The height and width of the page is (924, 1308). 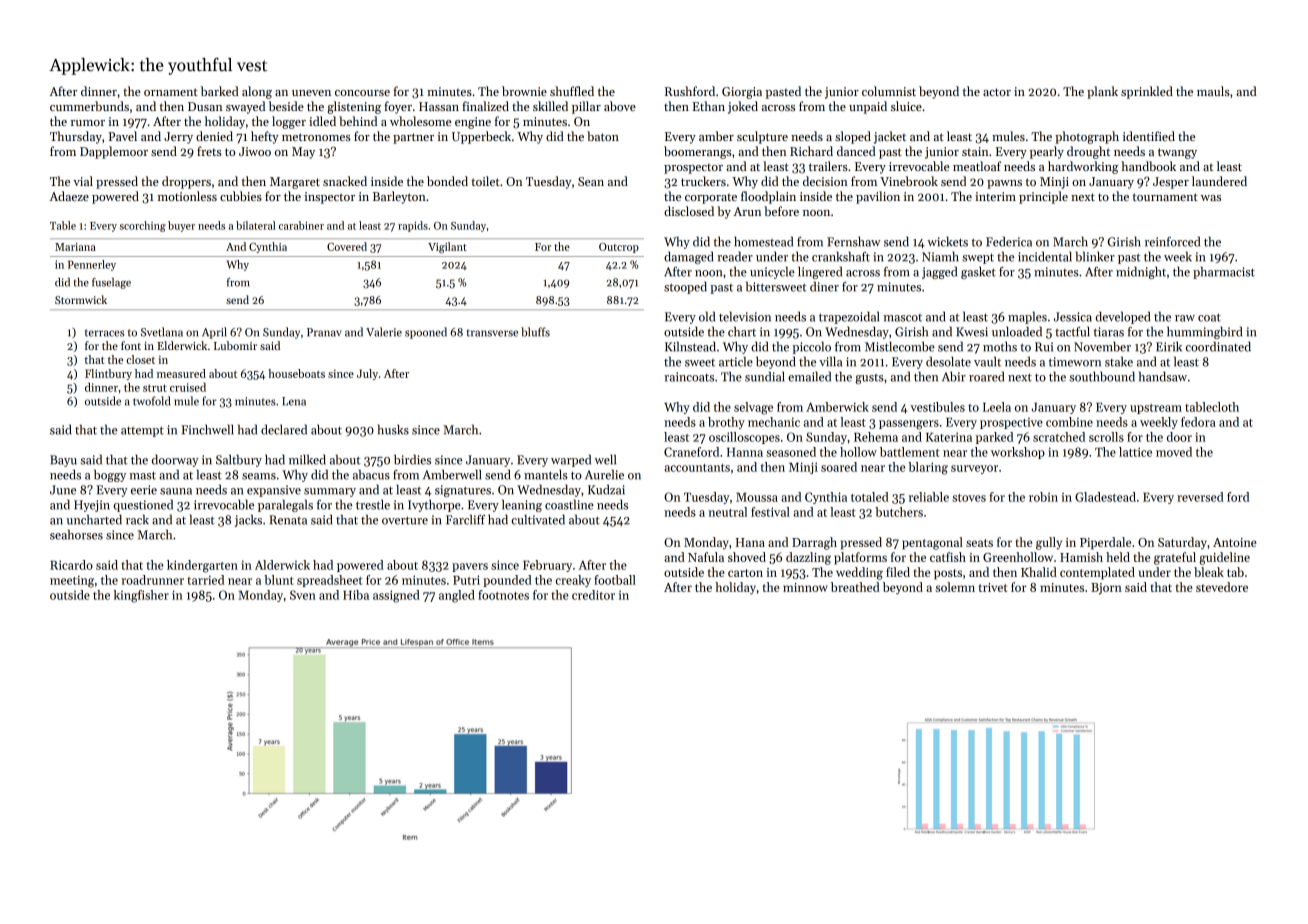 I want to click on mauls, so click(x=1213, y=91).
